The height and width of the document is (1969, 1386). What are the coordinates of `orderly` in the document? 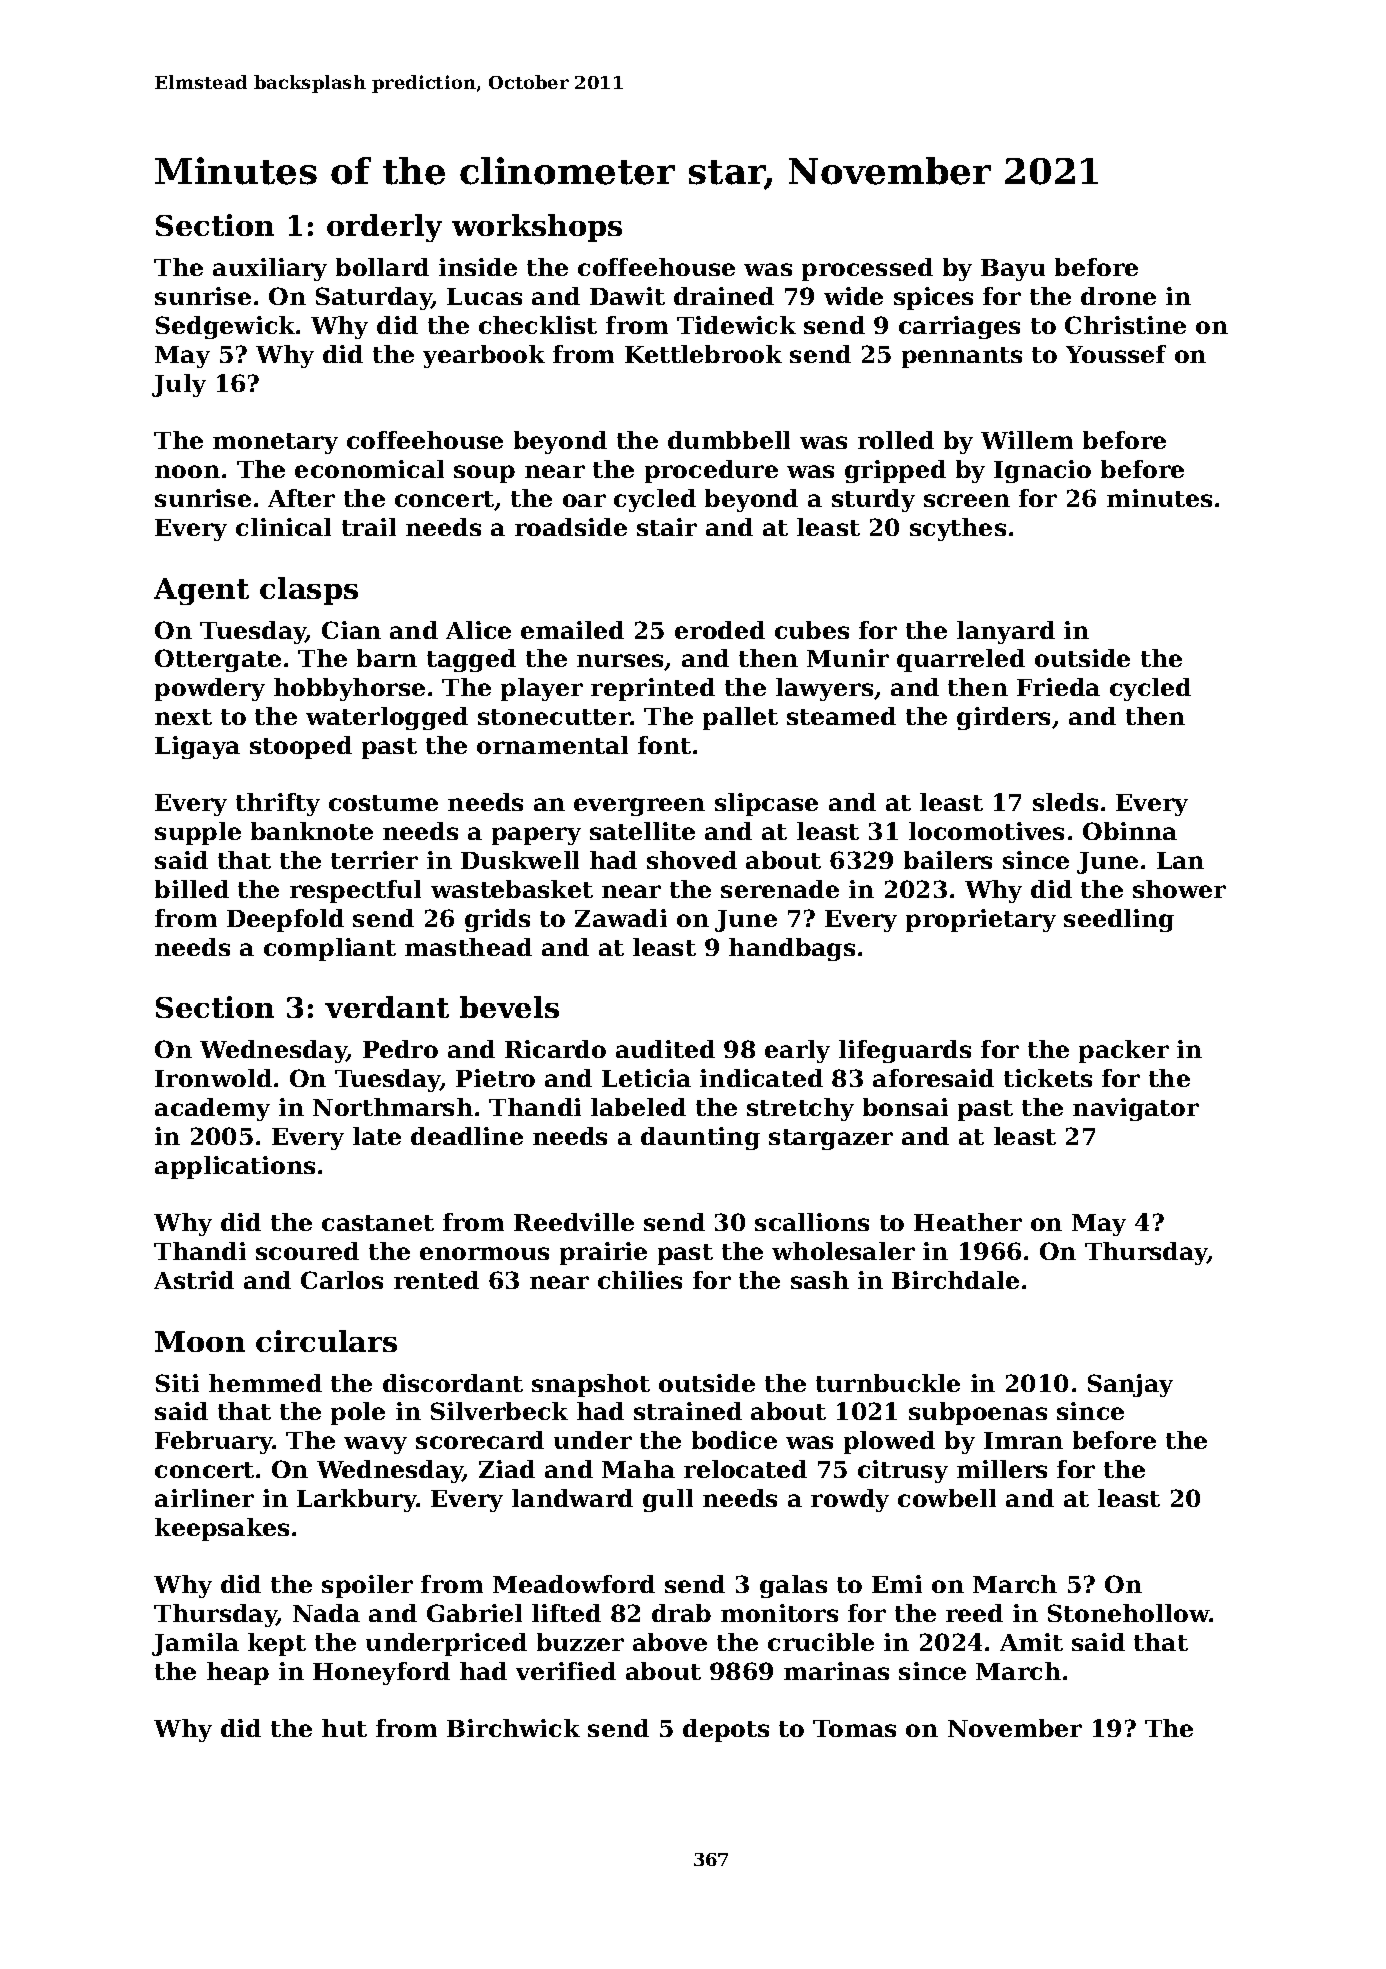 It's located at (384, 228).
